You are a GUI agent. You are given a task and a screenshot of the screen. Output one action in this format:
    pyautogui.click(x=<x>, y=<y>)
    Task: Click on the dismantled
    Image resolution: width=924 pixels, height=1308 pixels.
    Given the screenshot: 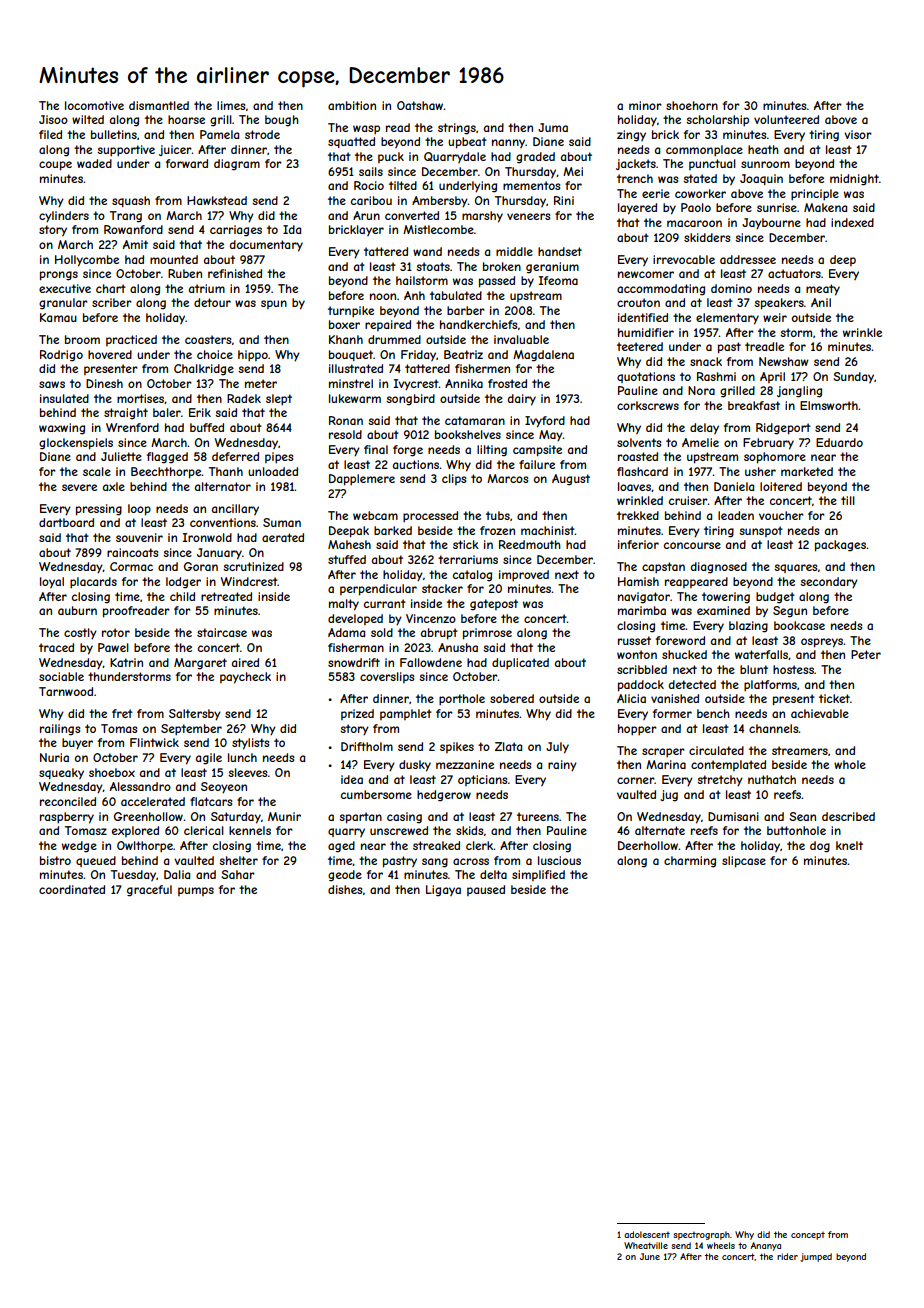 What is the action you would take?
    pyautogui.click(x=159, y=105)
